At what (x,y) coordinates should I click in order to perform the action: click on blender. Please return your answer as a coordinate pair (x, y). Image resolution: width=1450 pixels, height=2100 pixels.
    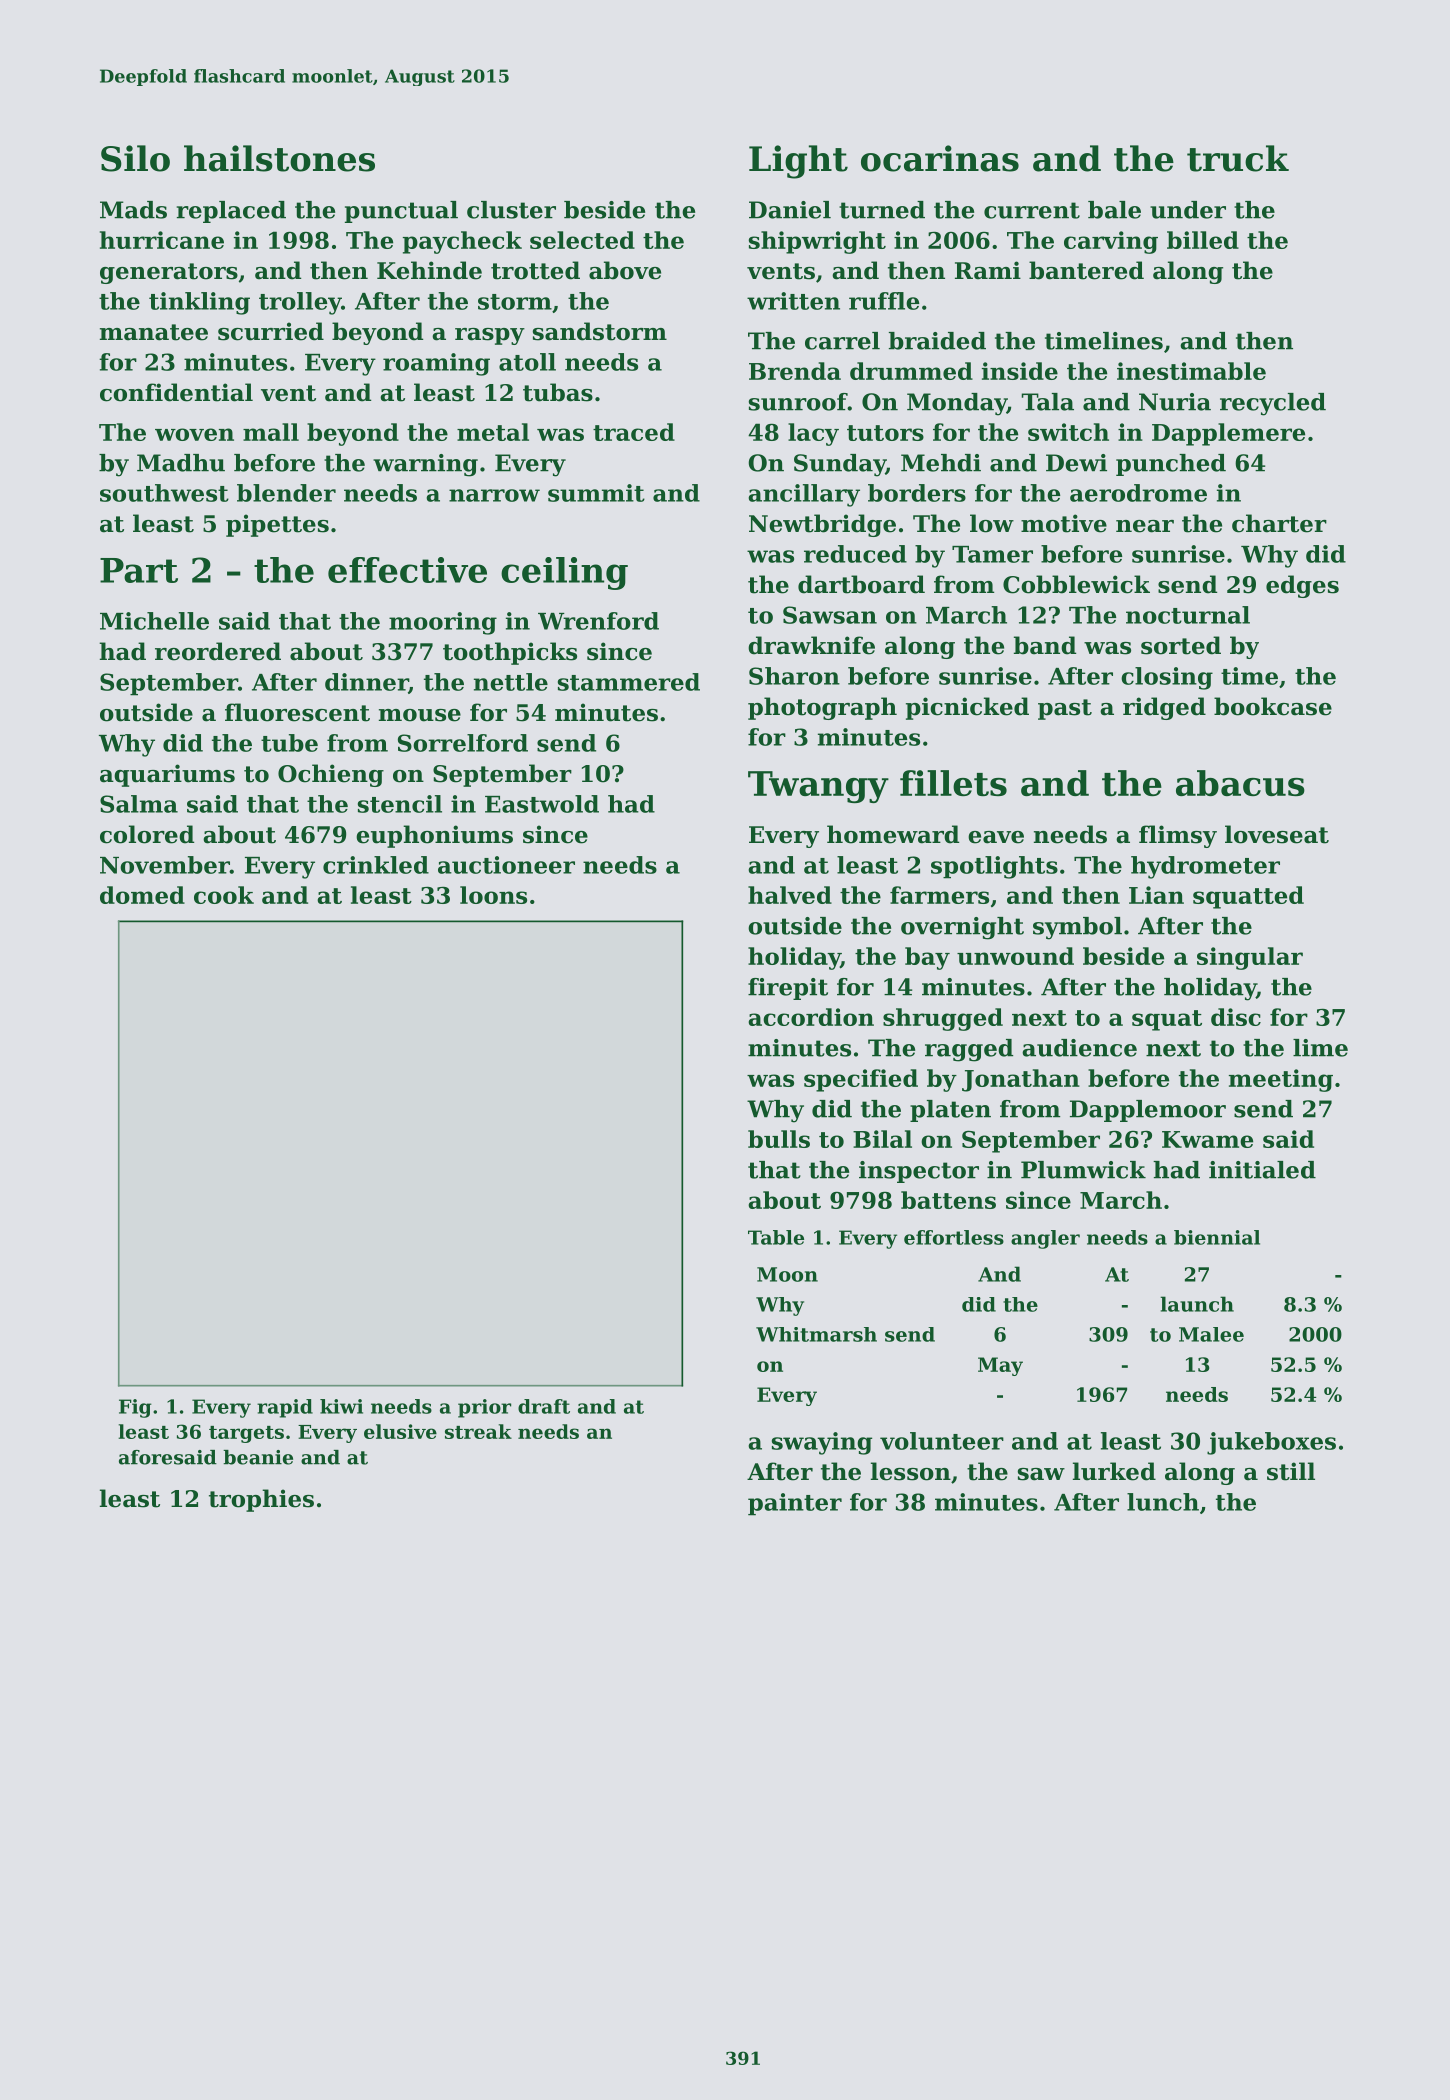
    Looking at the image, I should click on (286, 493).
